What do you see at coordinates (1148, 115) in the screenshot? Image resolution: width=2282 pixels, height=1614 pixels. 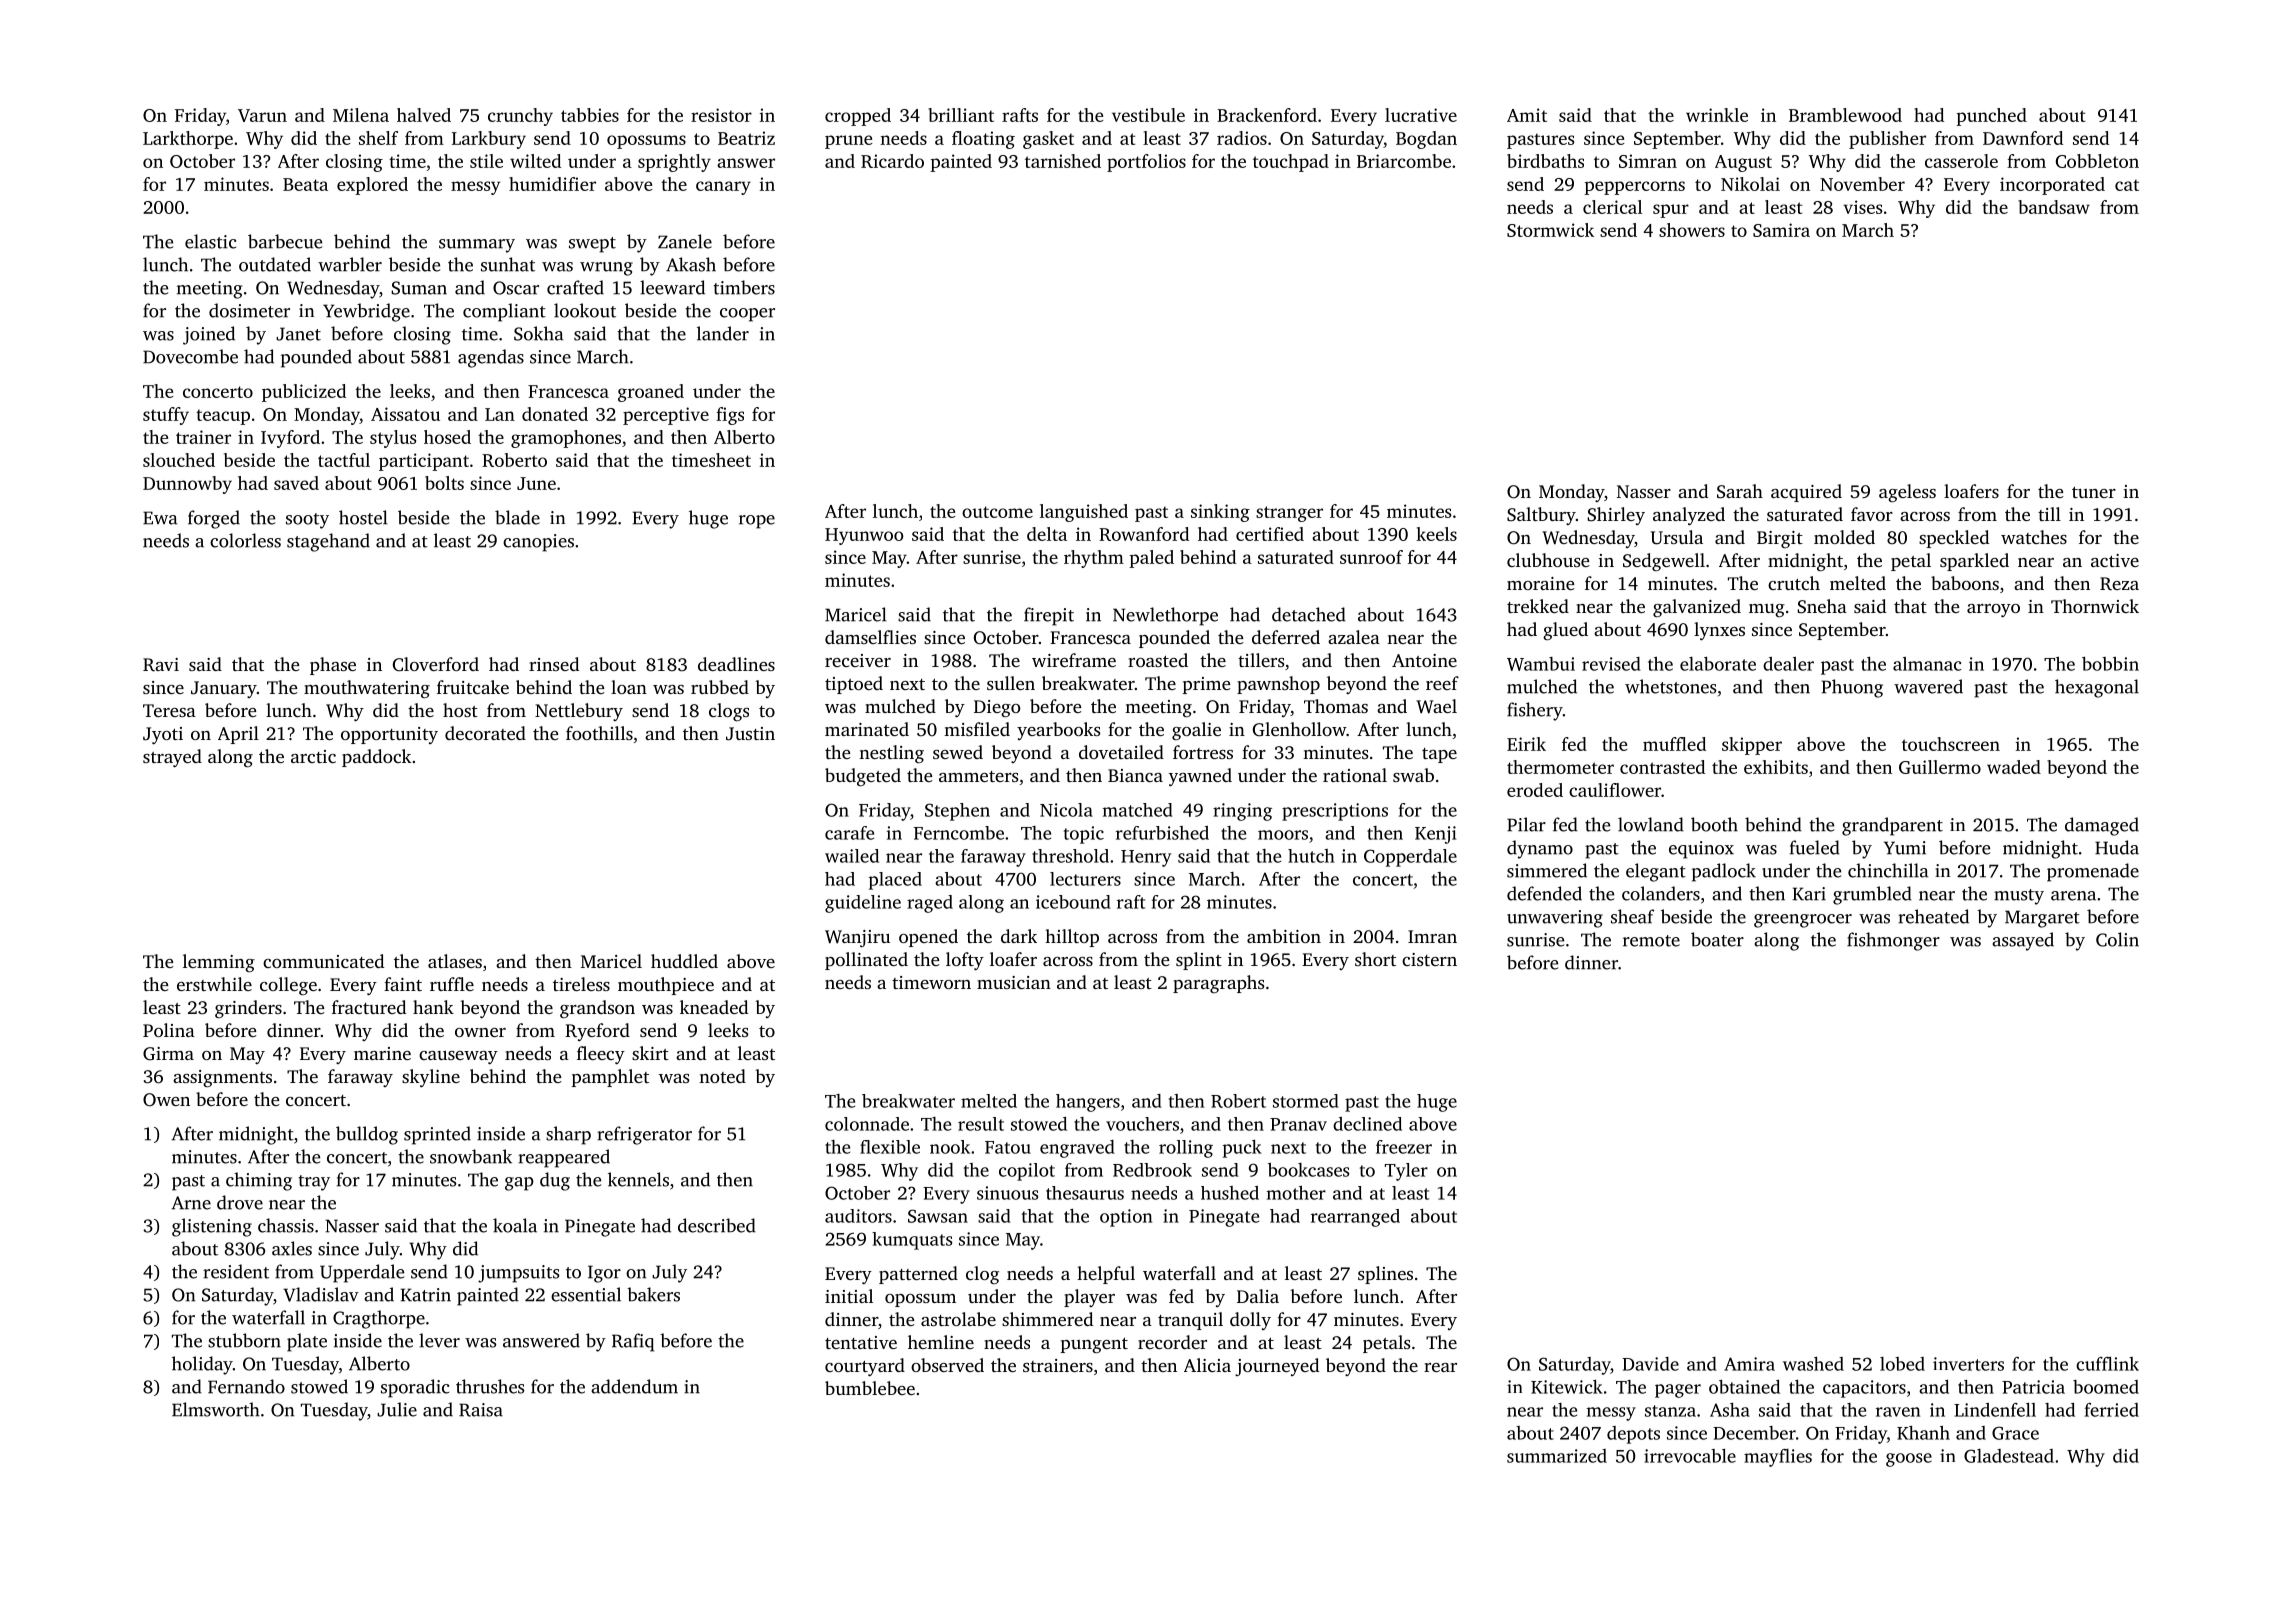 I see `vestibule` at bounding box center [1148, 115].
